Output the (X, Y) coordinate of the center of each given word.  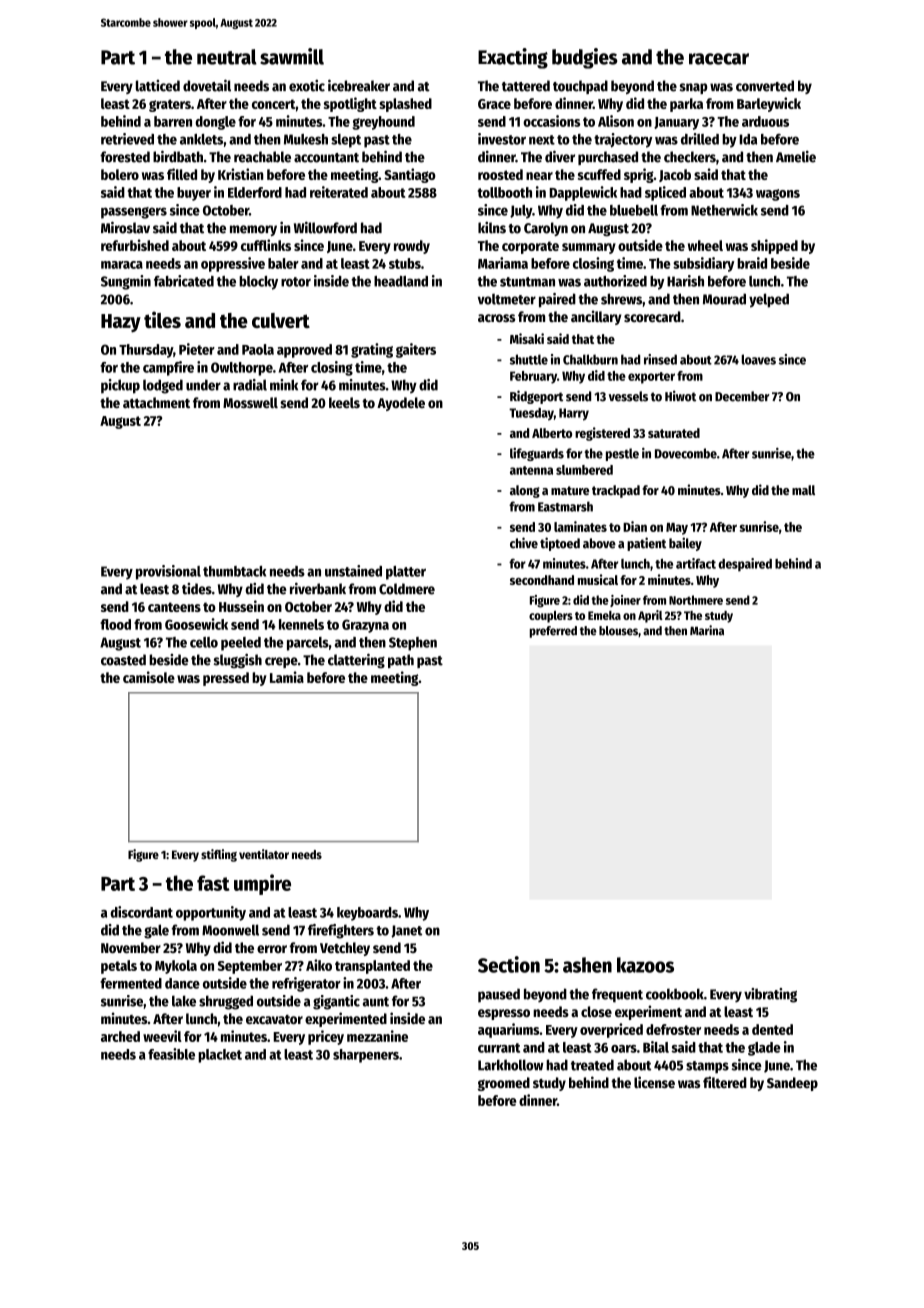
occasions (551, 121)
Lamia (287, 677)
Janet (406, 931)
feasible (171, 1054)
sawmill (292, 56)
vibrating (770, 995)
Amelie (796, 157)
